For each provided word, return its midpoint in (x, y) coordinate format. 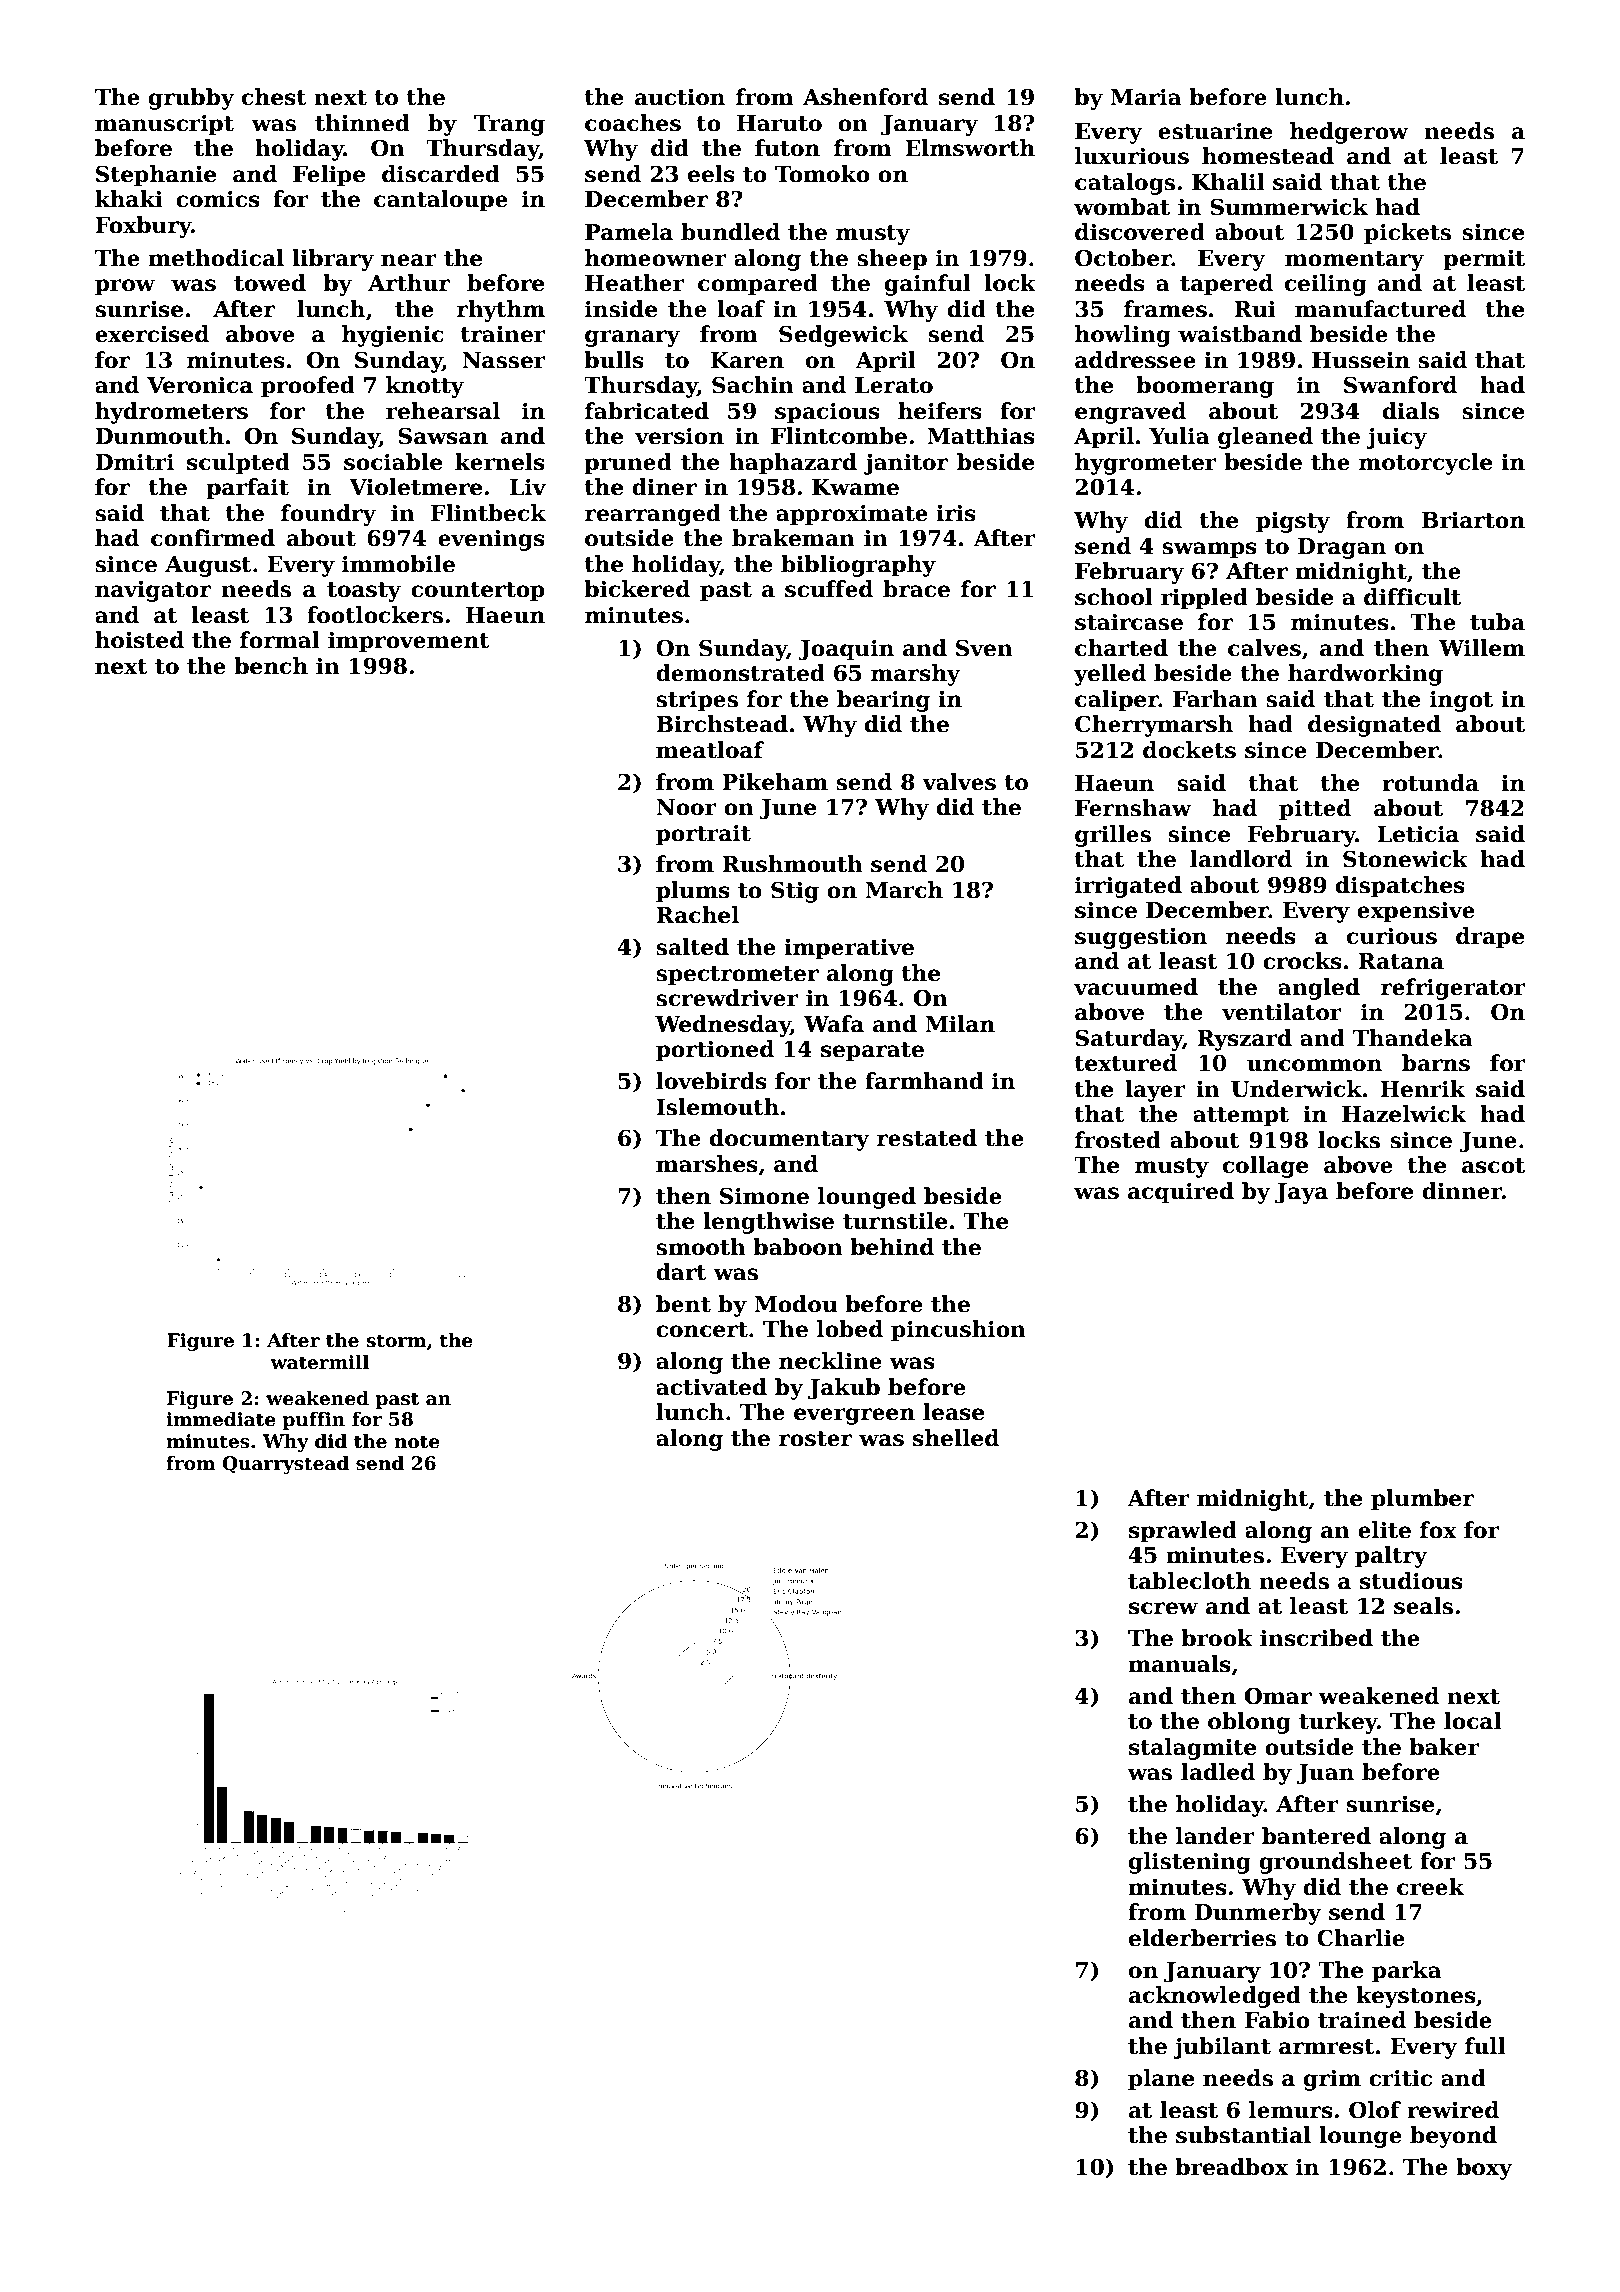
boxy (1484, 2169)
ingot (1461, 701)
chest (274, 97)
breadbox (1231, 2167)
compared (758, 285)
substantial (1243, 2135)
